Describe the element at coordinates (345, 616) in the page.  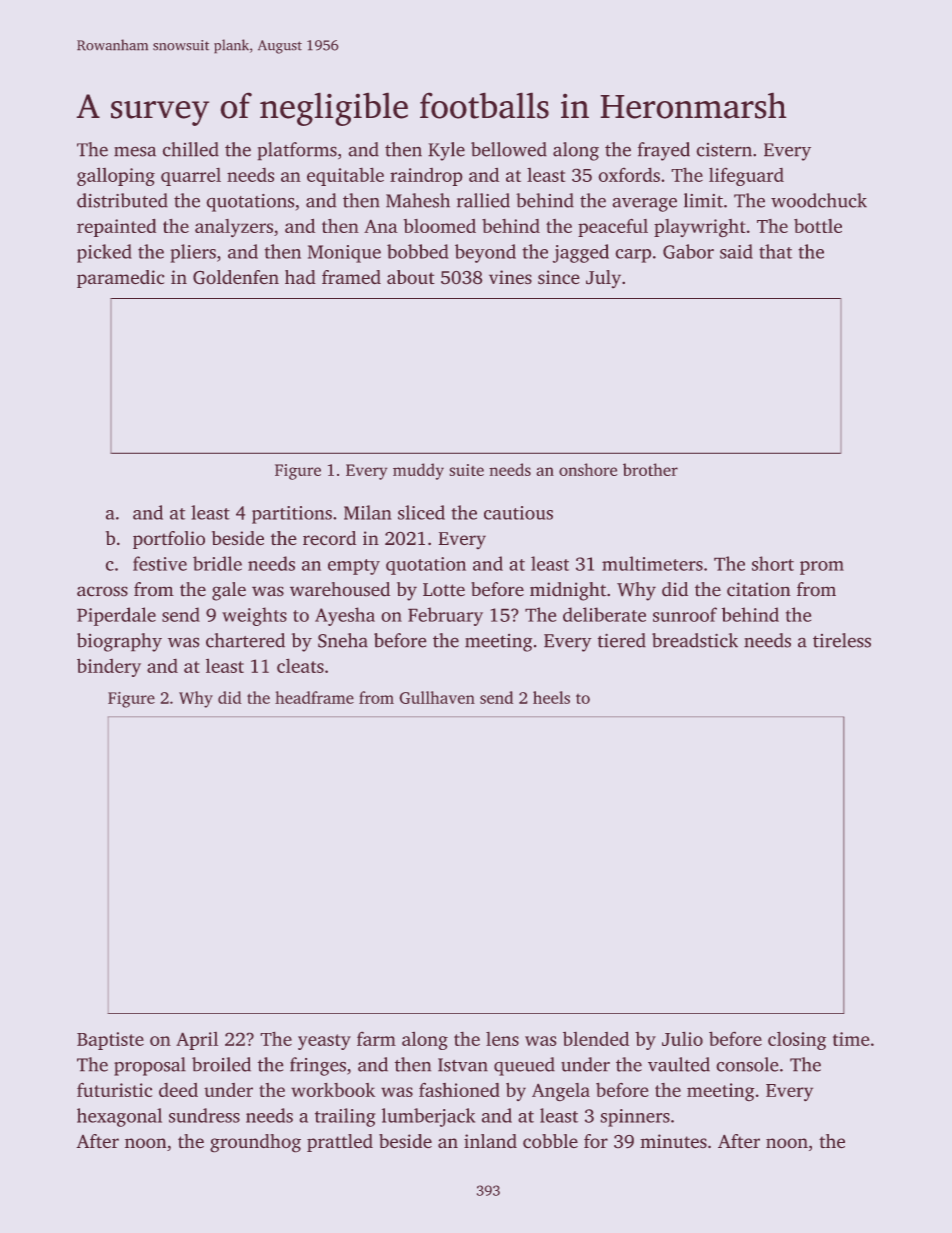
I see `Ayesha` at that location.
